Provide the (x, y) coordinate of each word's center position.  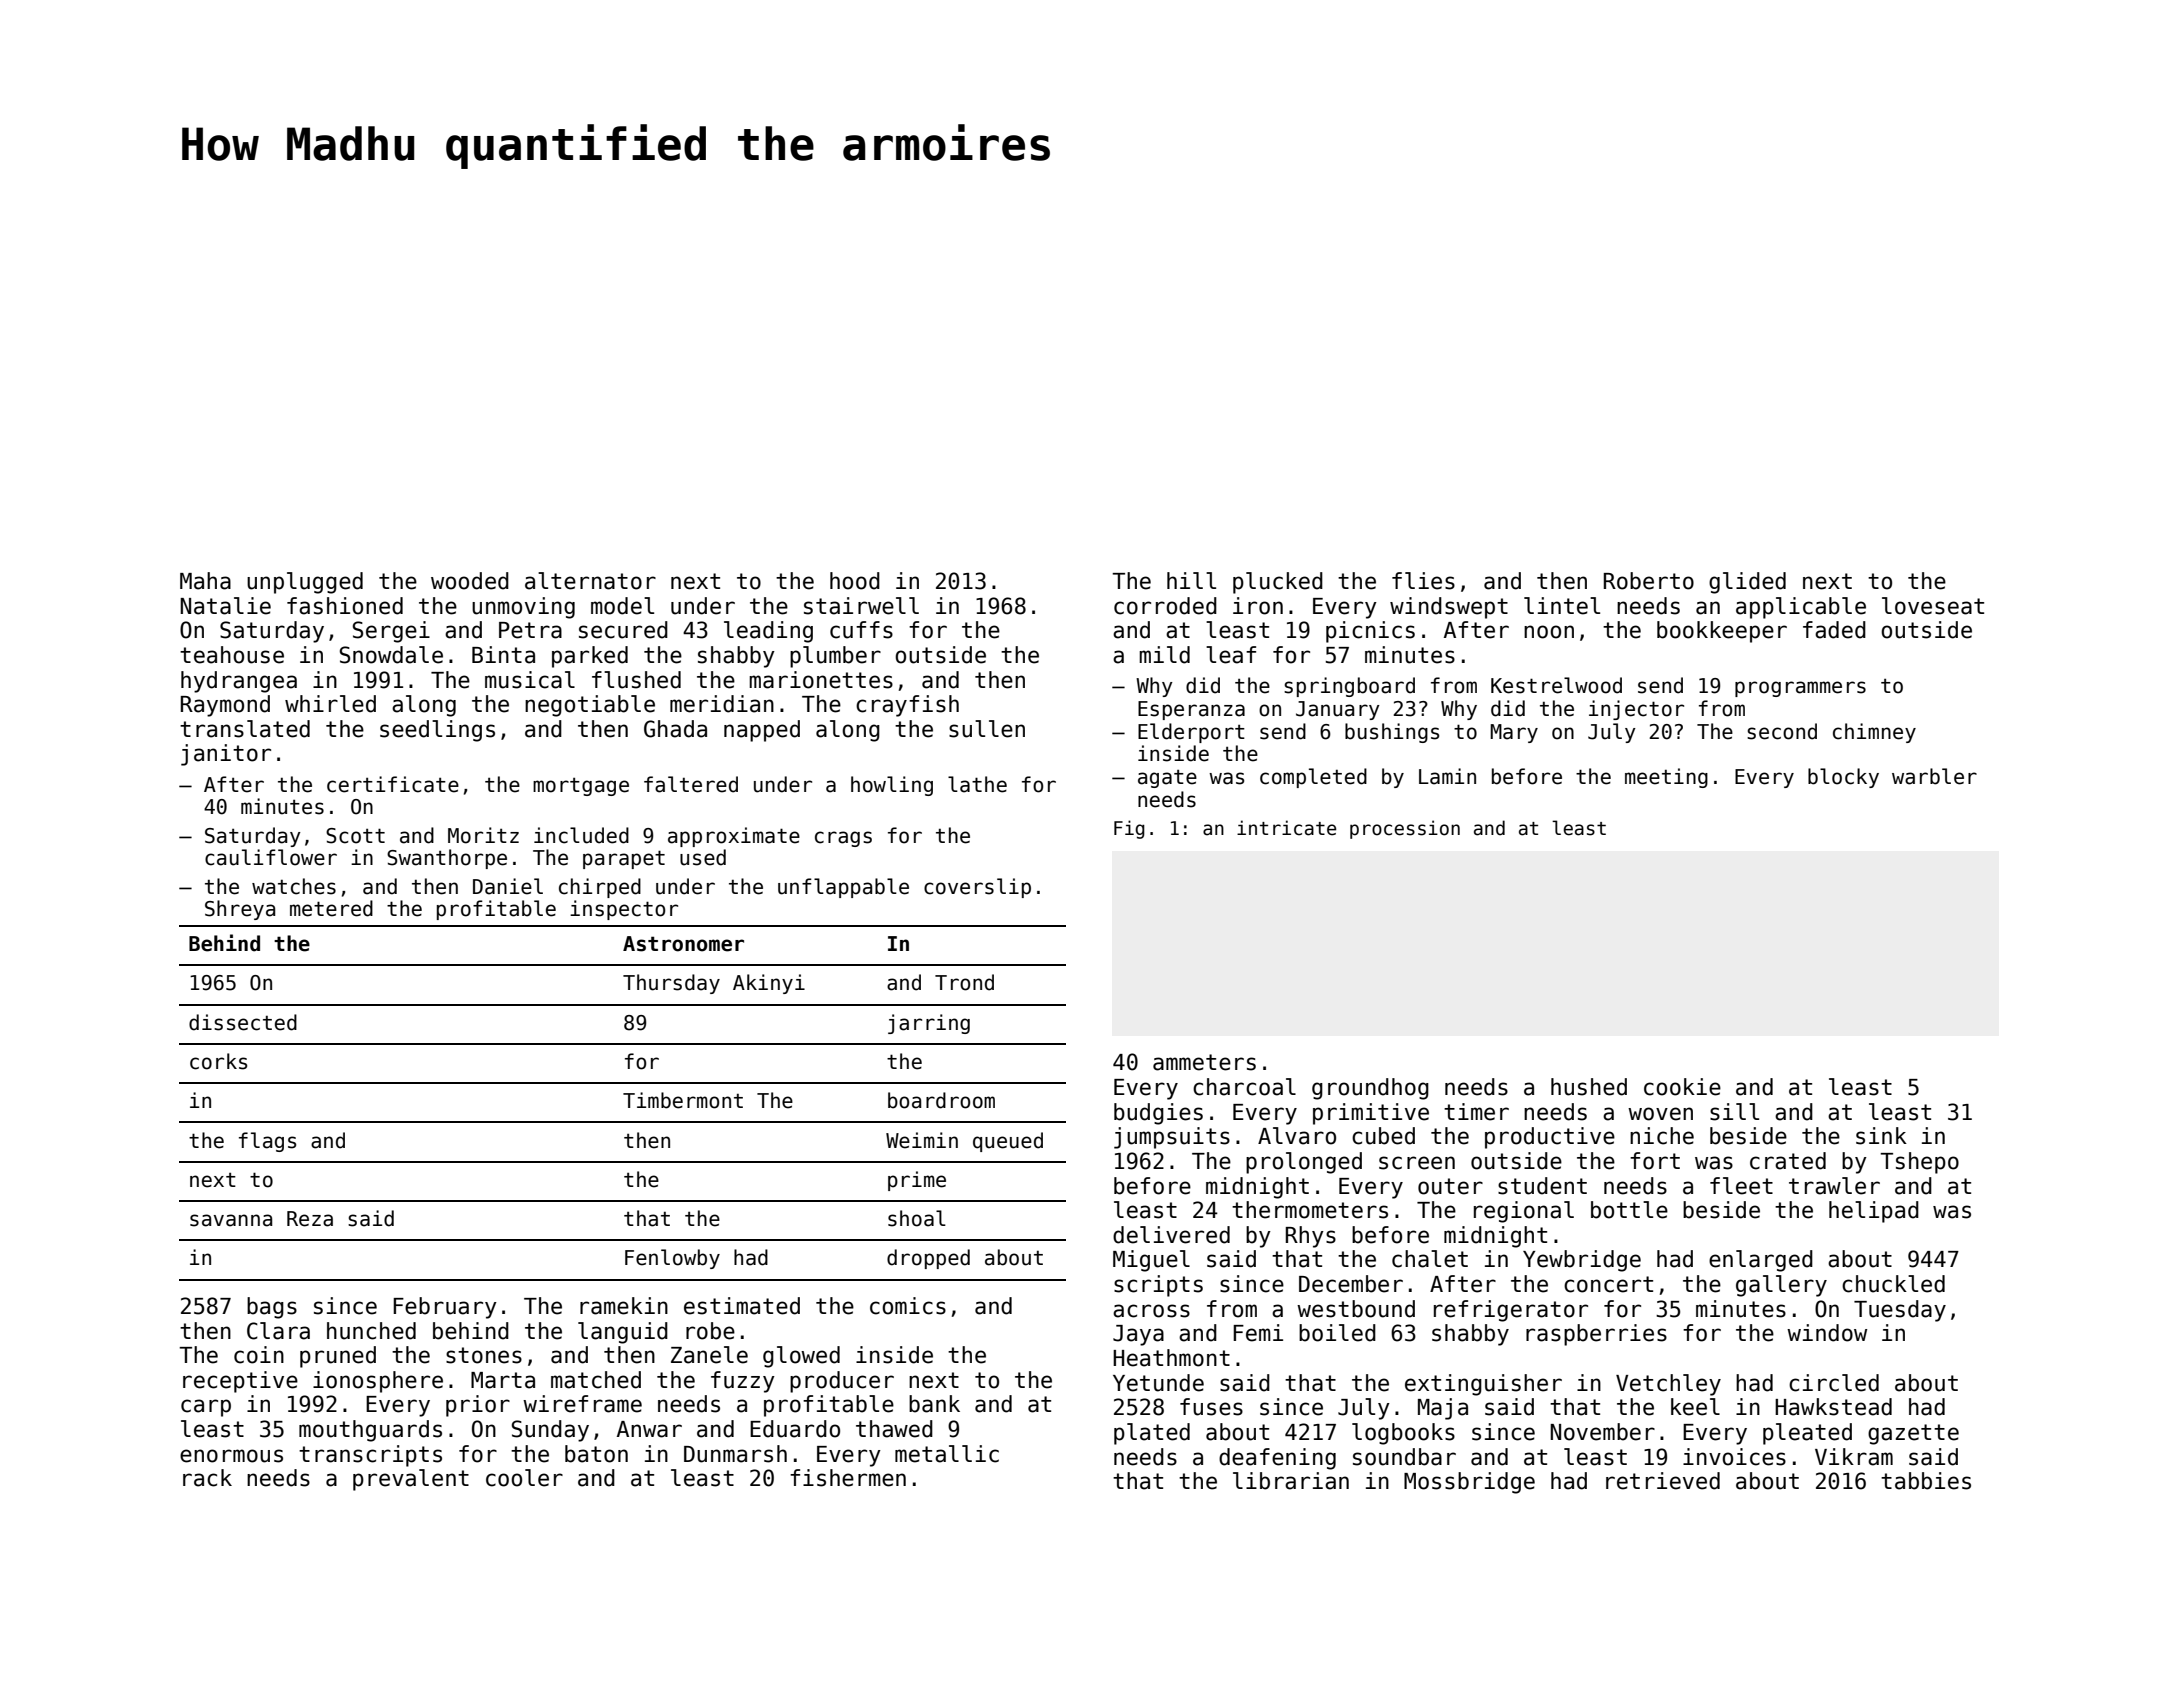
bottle (1629, 1210)
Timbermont (683, 1100)
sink (1881, 1136)
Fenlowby (672, 1259)
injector (1636, 710)
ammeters (1204, 1062)
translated (245, 729)
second (1782, 731)
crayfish (907, 706)
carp (206, 1408)
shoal (917, 1218)
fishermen (848, 1478)
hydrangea (239, 682)
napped (762, 731)
